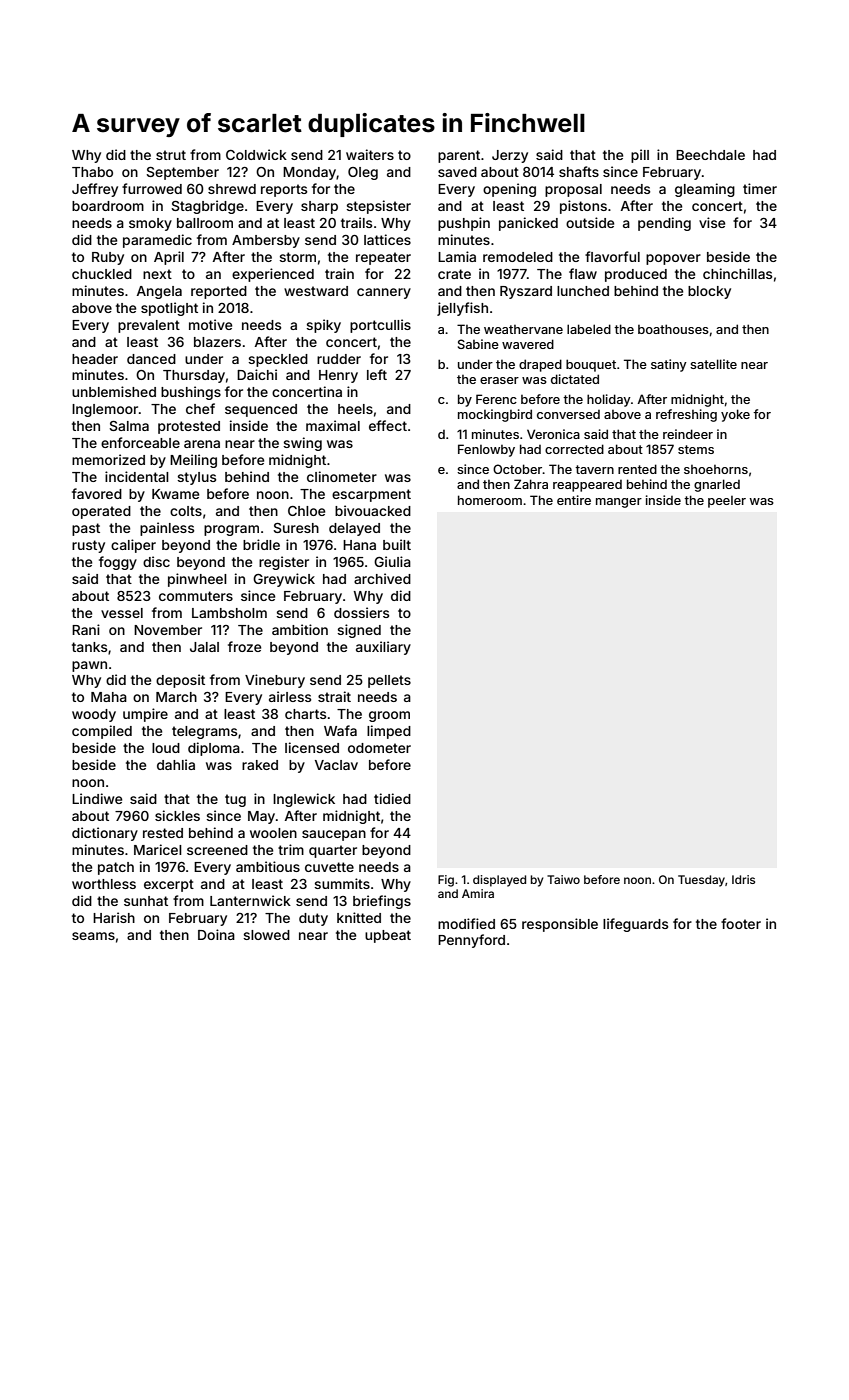  Describe the element at coordinates (92, 172) in the image. I see `Thabo` at that location.
